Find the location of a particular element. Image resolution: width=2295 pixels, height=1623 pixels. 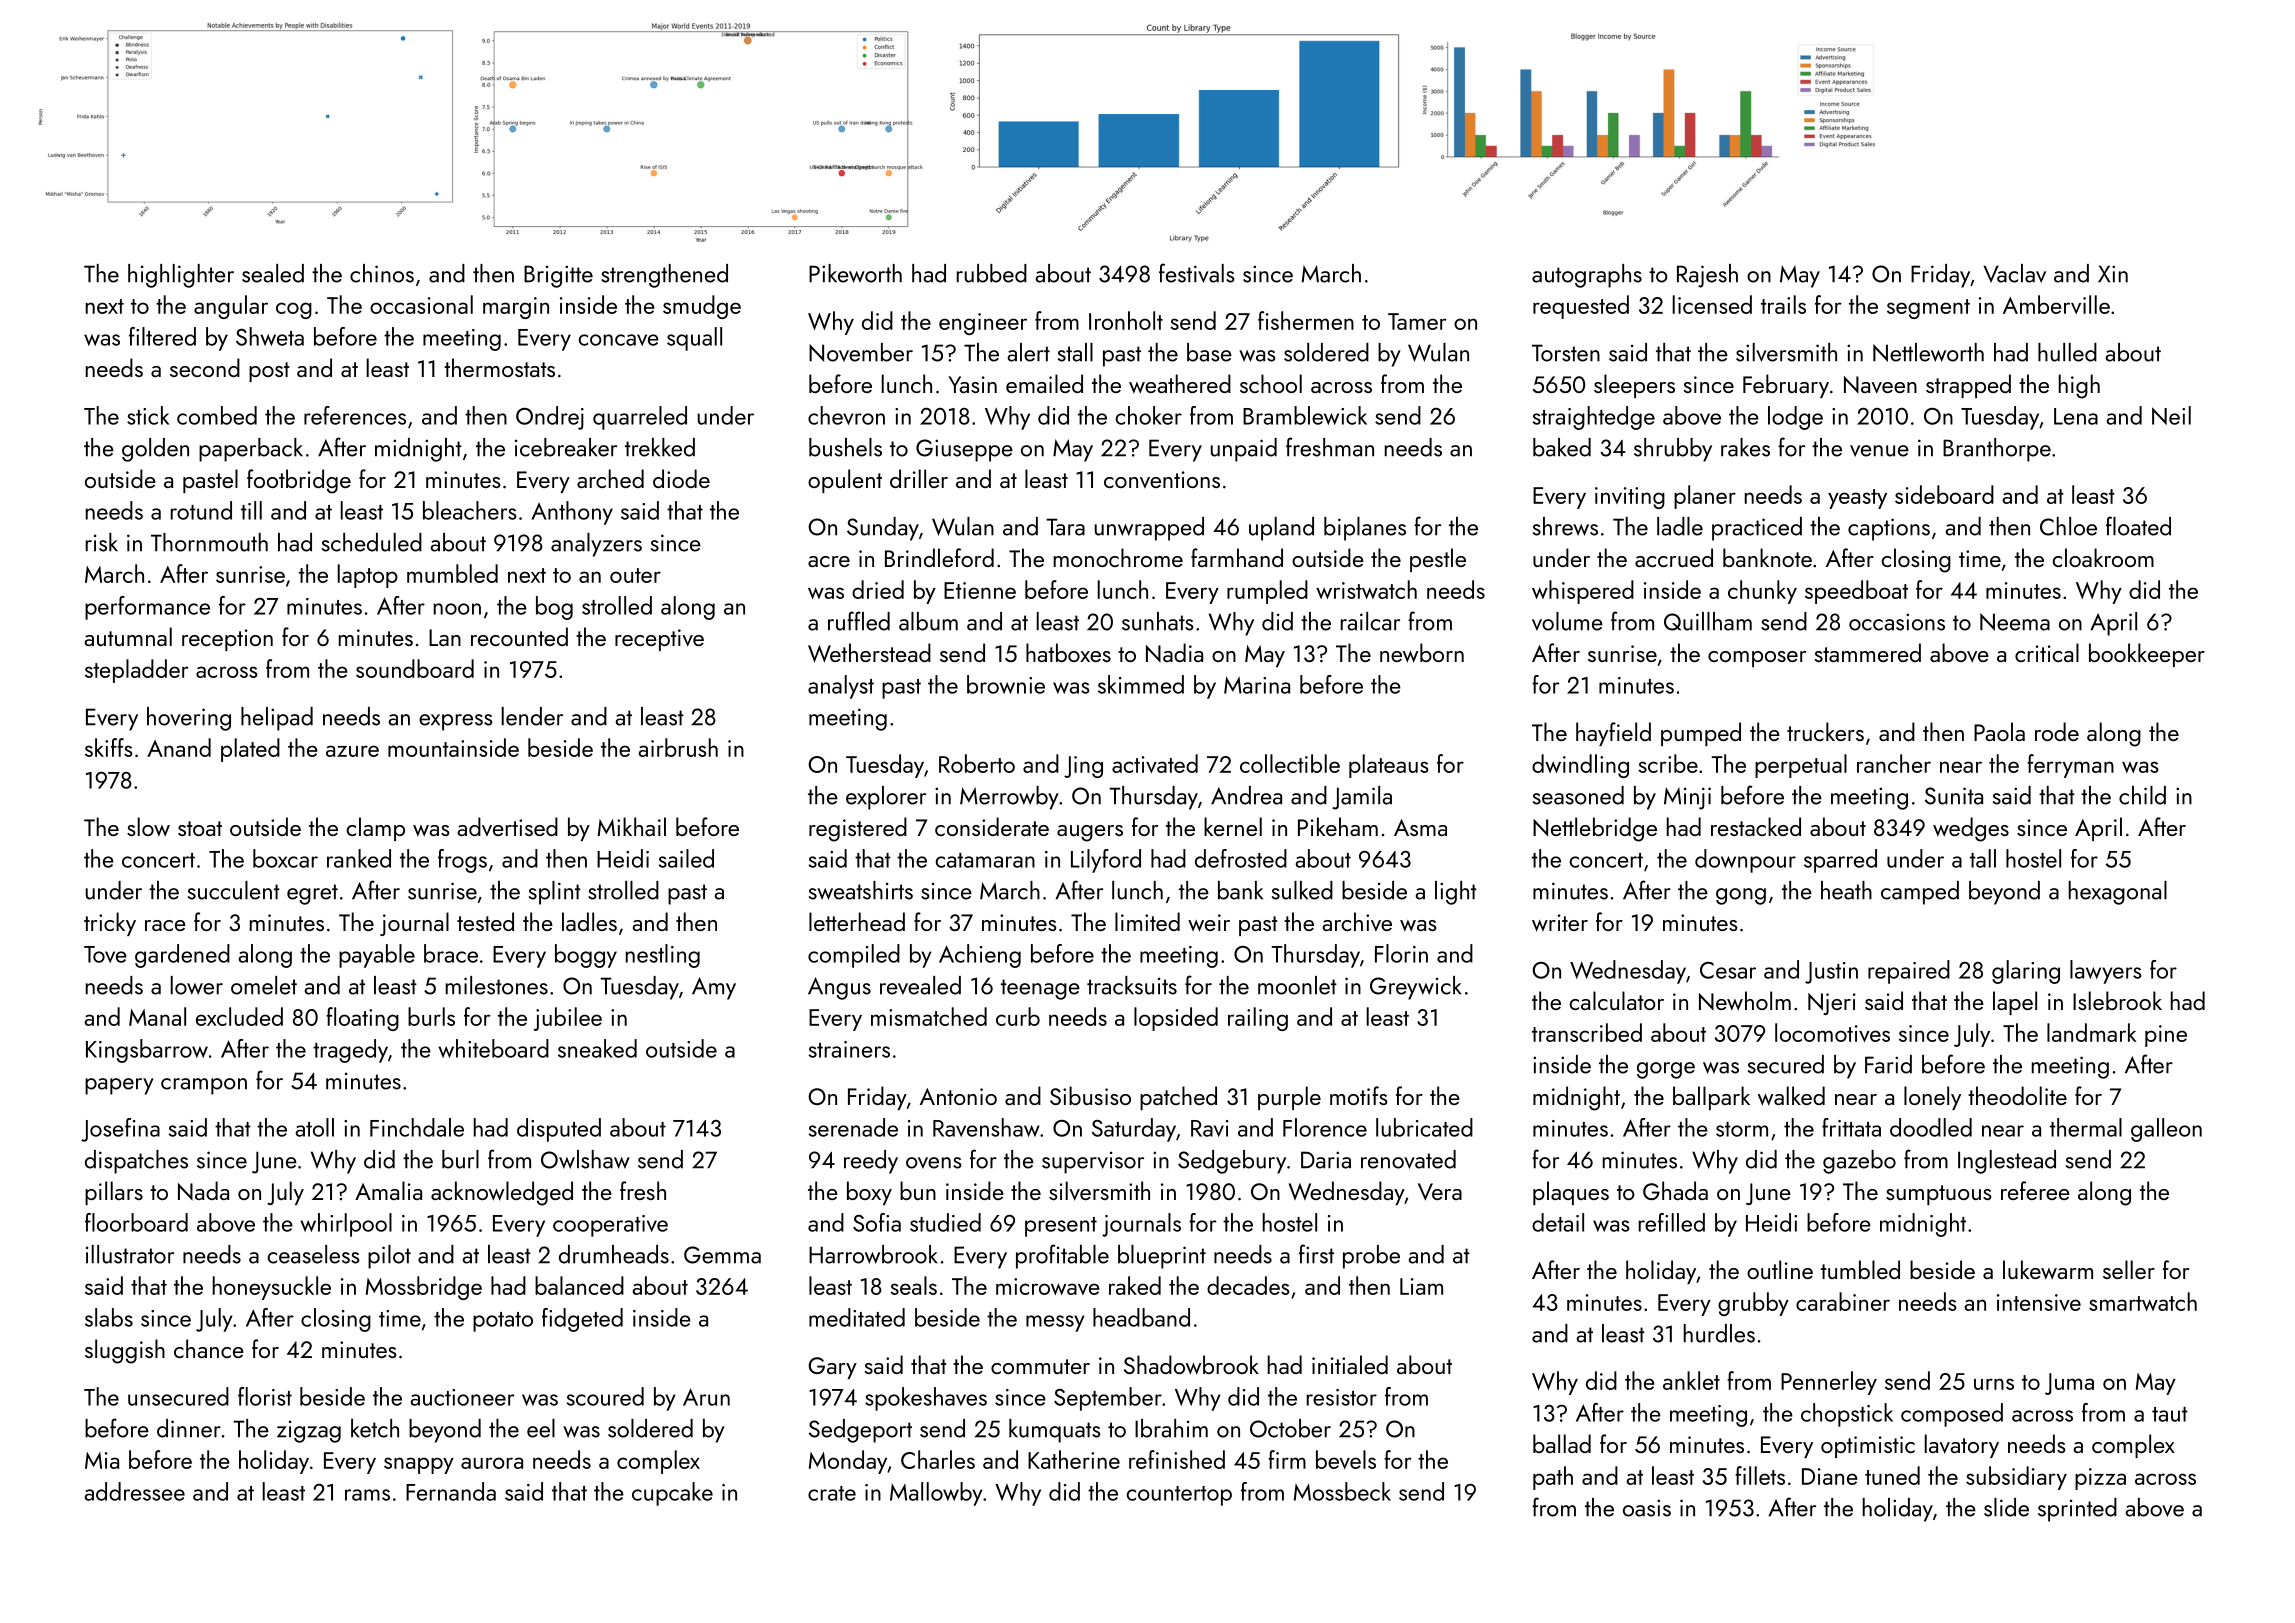

zigzag is located at coordinates (309, 1431).
